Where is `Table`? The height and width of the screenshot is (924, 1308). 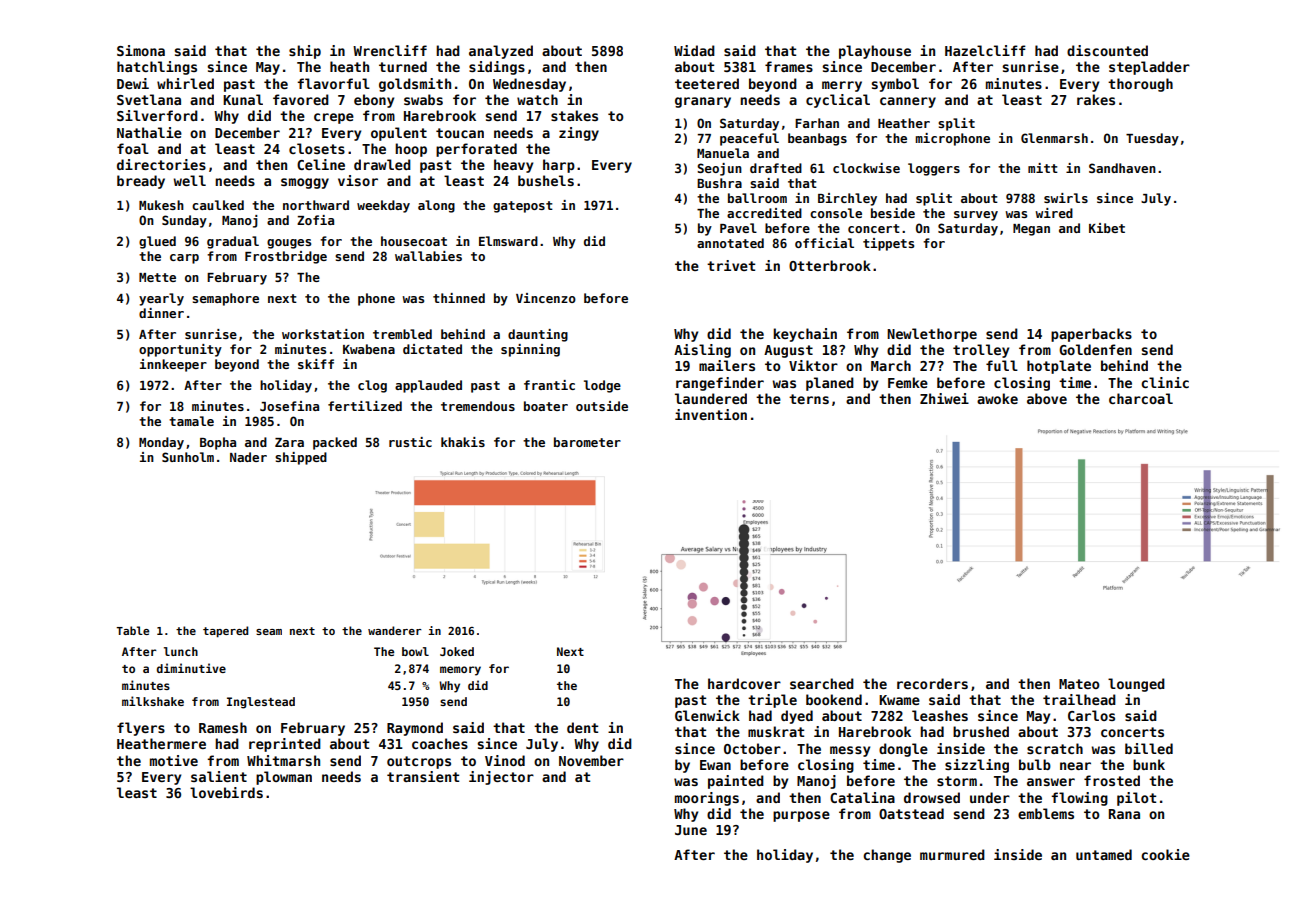 Table is located at coordinates (132, 630).
